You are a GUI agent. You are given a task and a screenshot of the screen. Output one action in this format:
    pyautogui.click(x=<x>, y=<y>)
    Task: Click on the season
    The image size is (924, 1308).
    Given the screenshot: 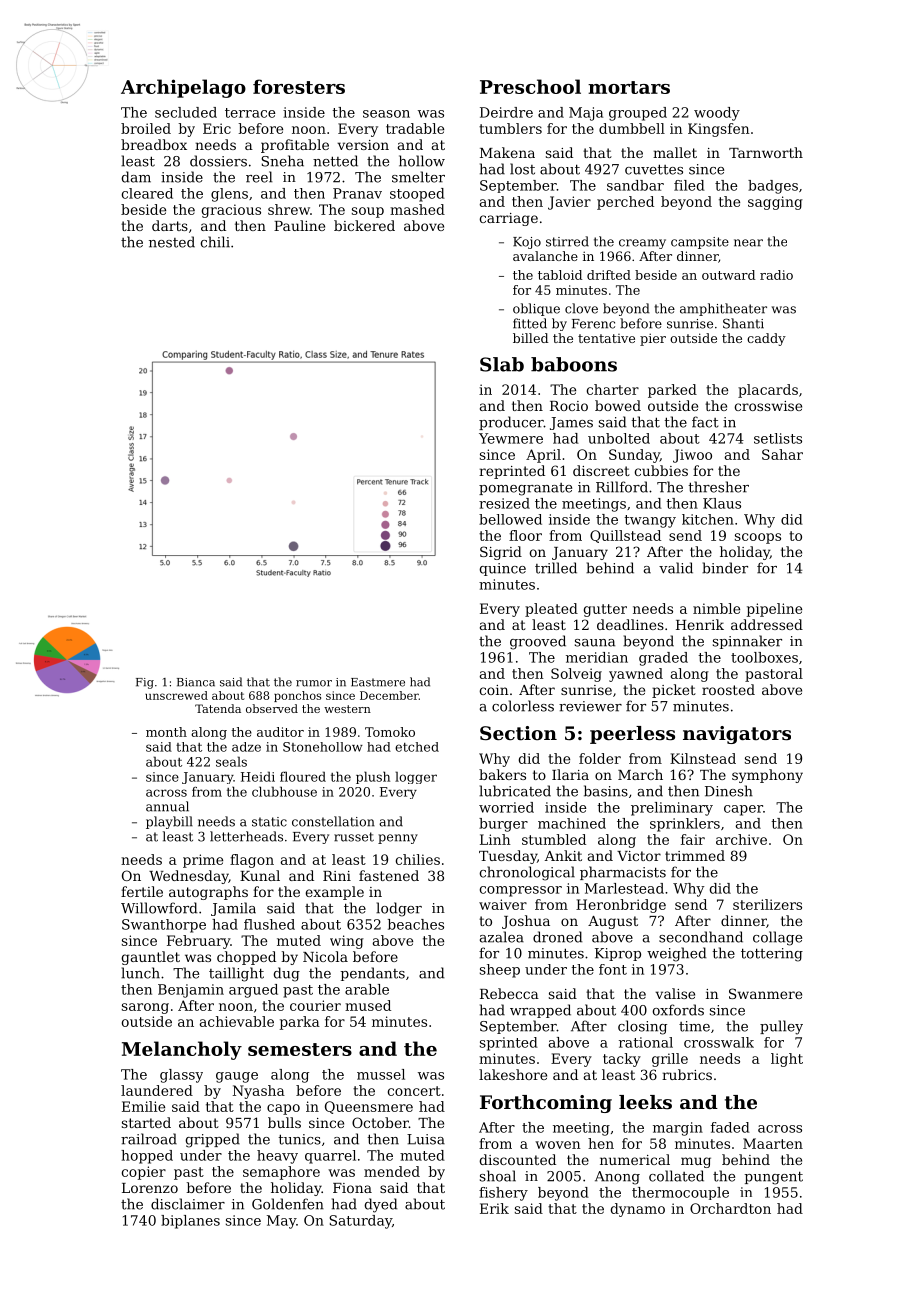 What is the action you would take?
    pyautogui.click(x=386, y=114)
